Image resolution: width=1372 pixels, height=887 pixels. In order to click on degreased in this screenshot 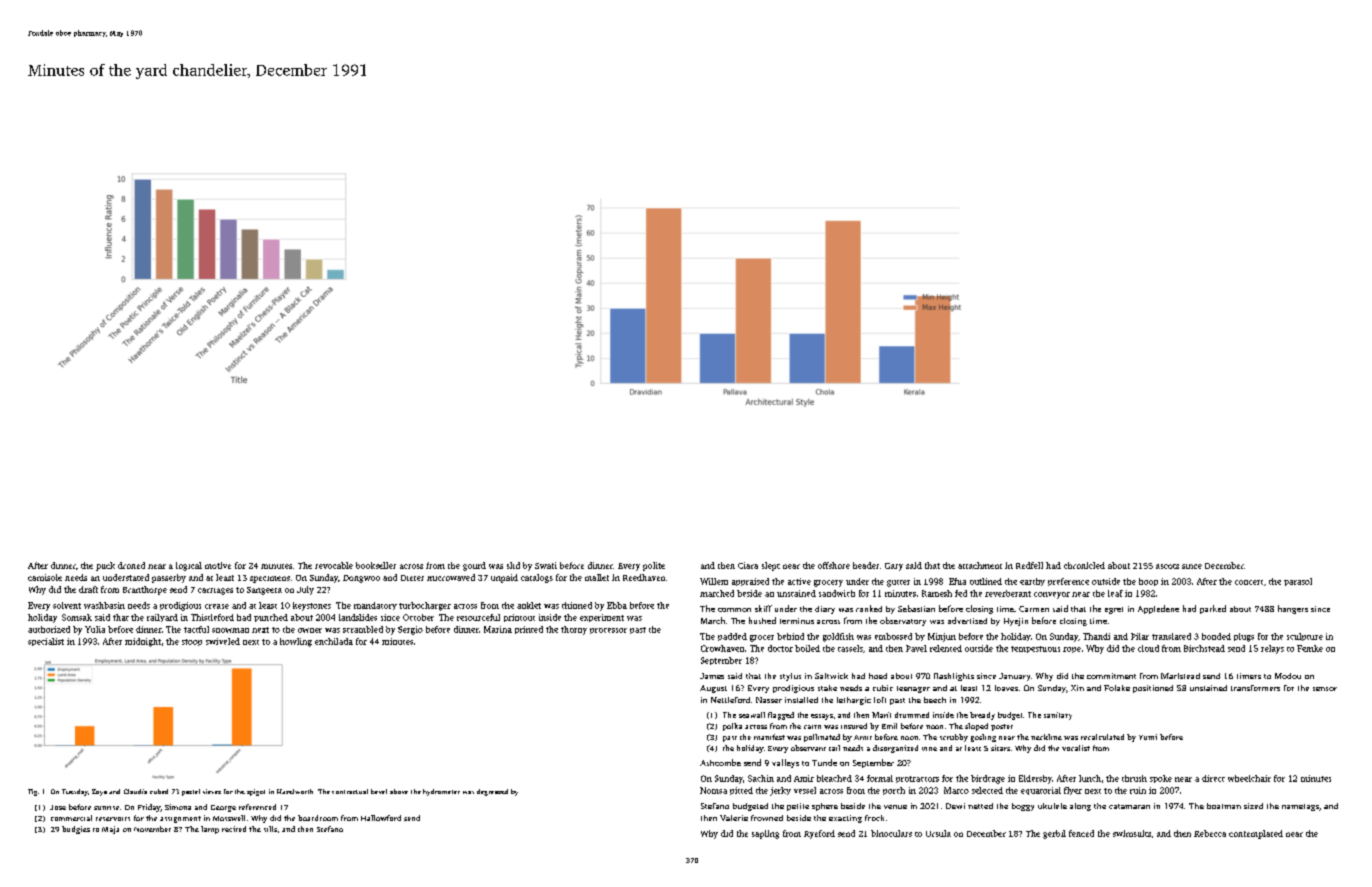, I will do `click(492, 792)`.
